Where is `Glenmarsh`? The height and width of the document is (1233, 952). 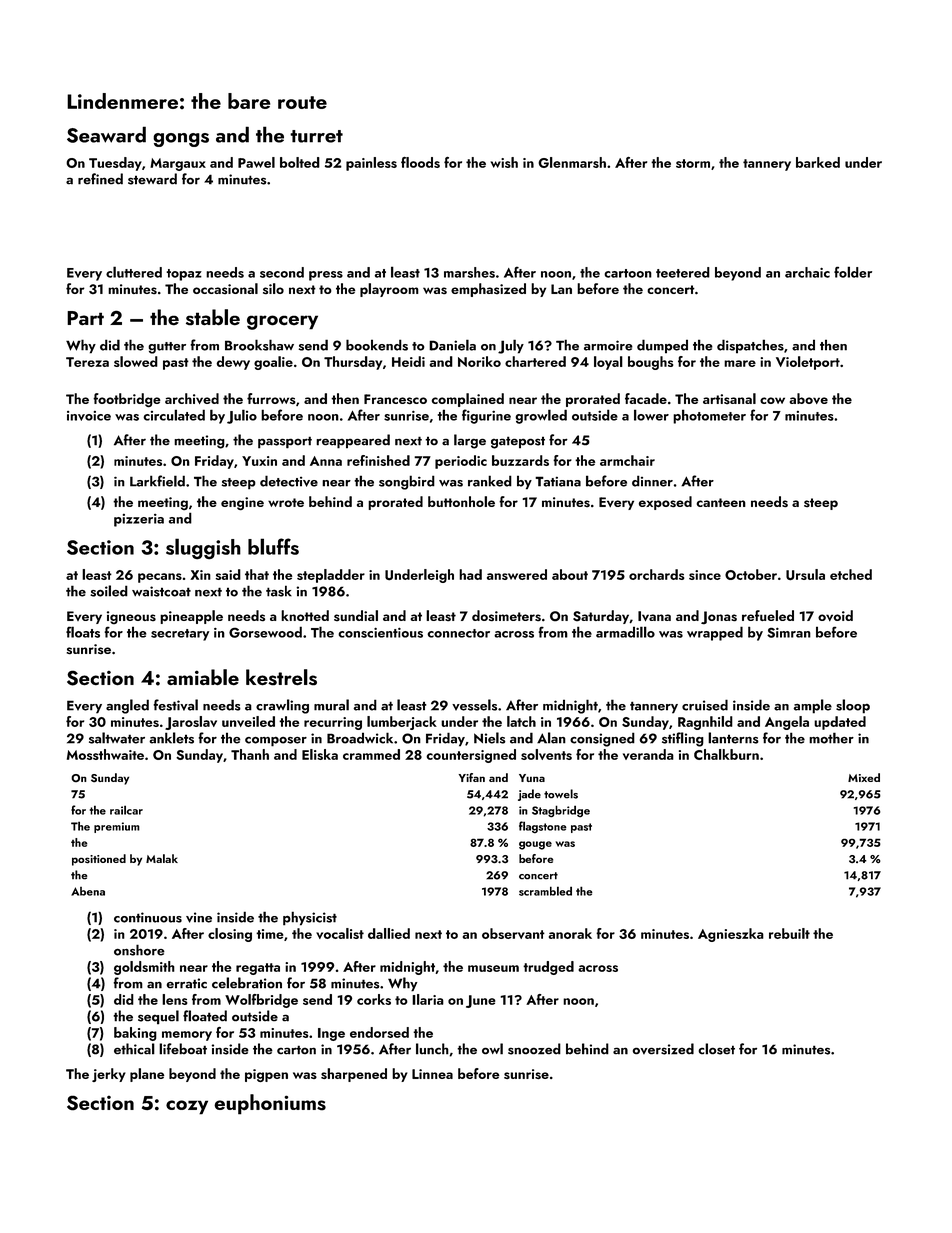
Glenmarsh is located at coordinates (572, 162).
